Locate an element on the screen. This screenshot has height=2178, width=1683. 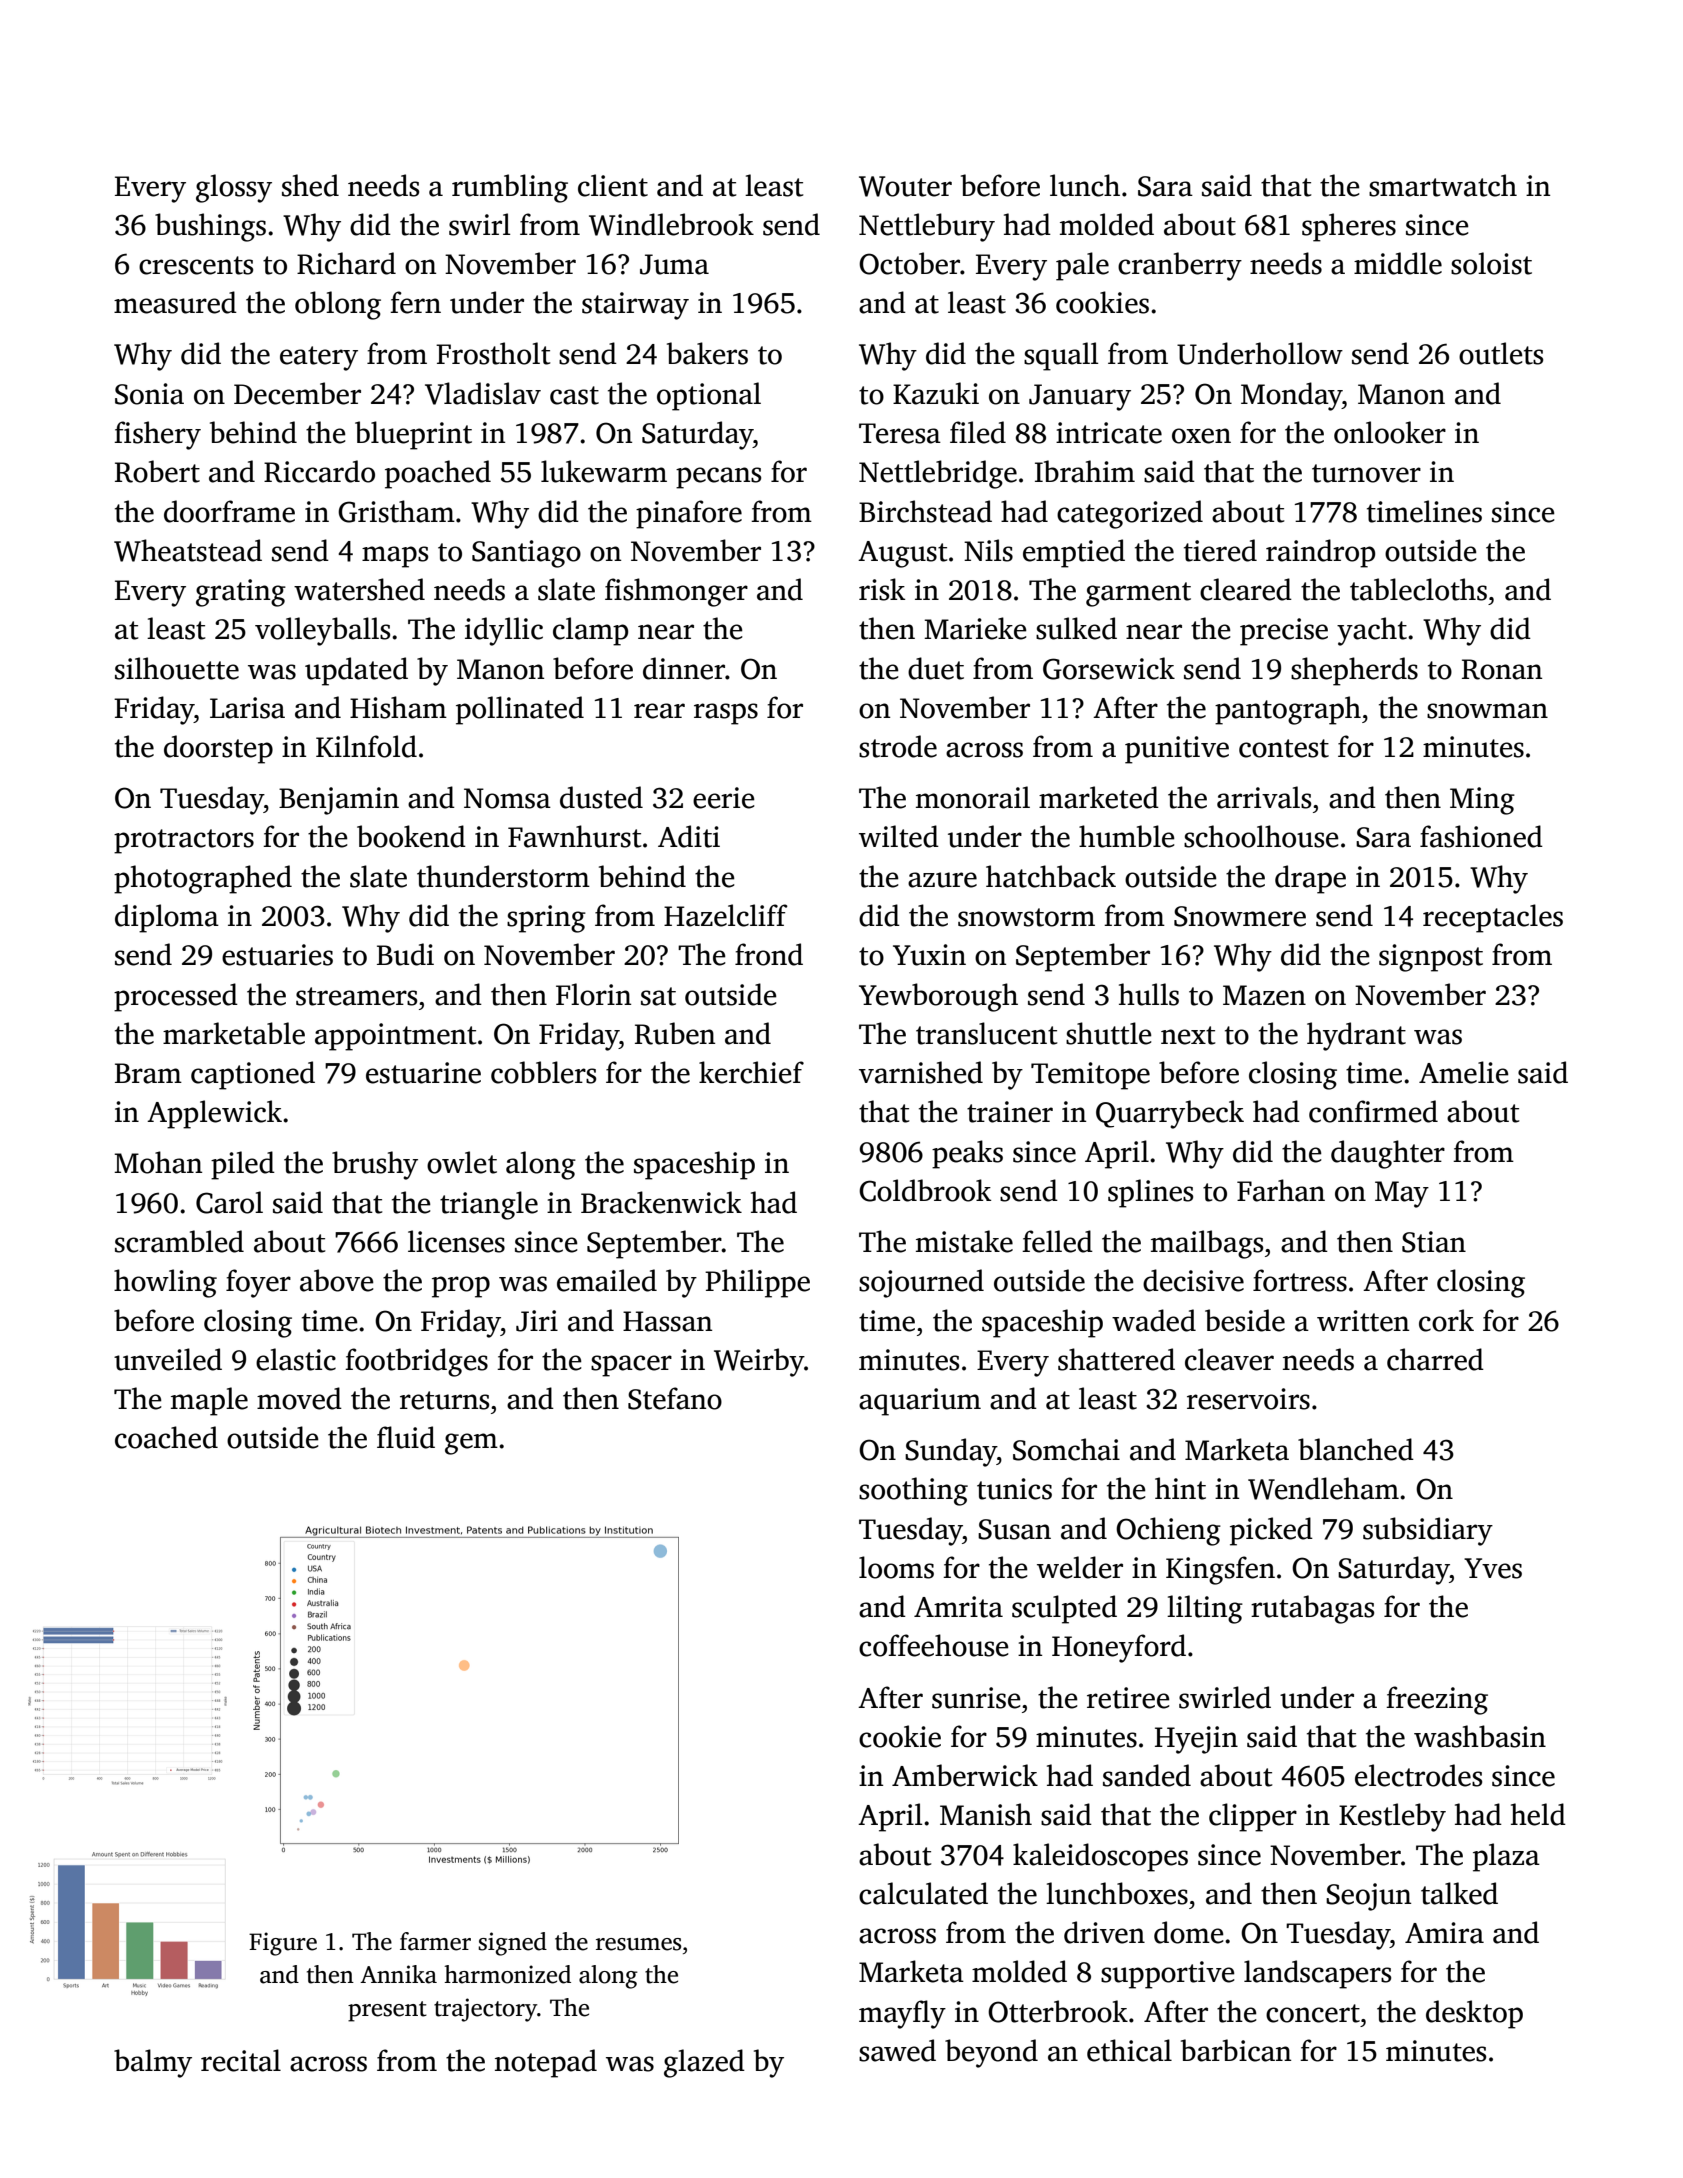
soothing is located at coordinates (913, 1491).
